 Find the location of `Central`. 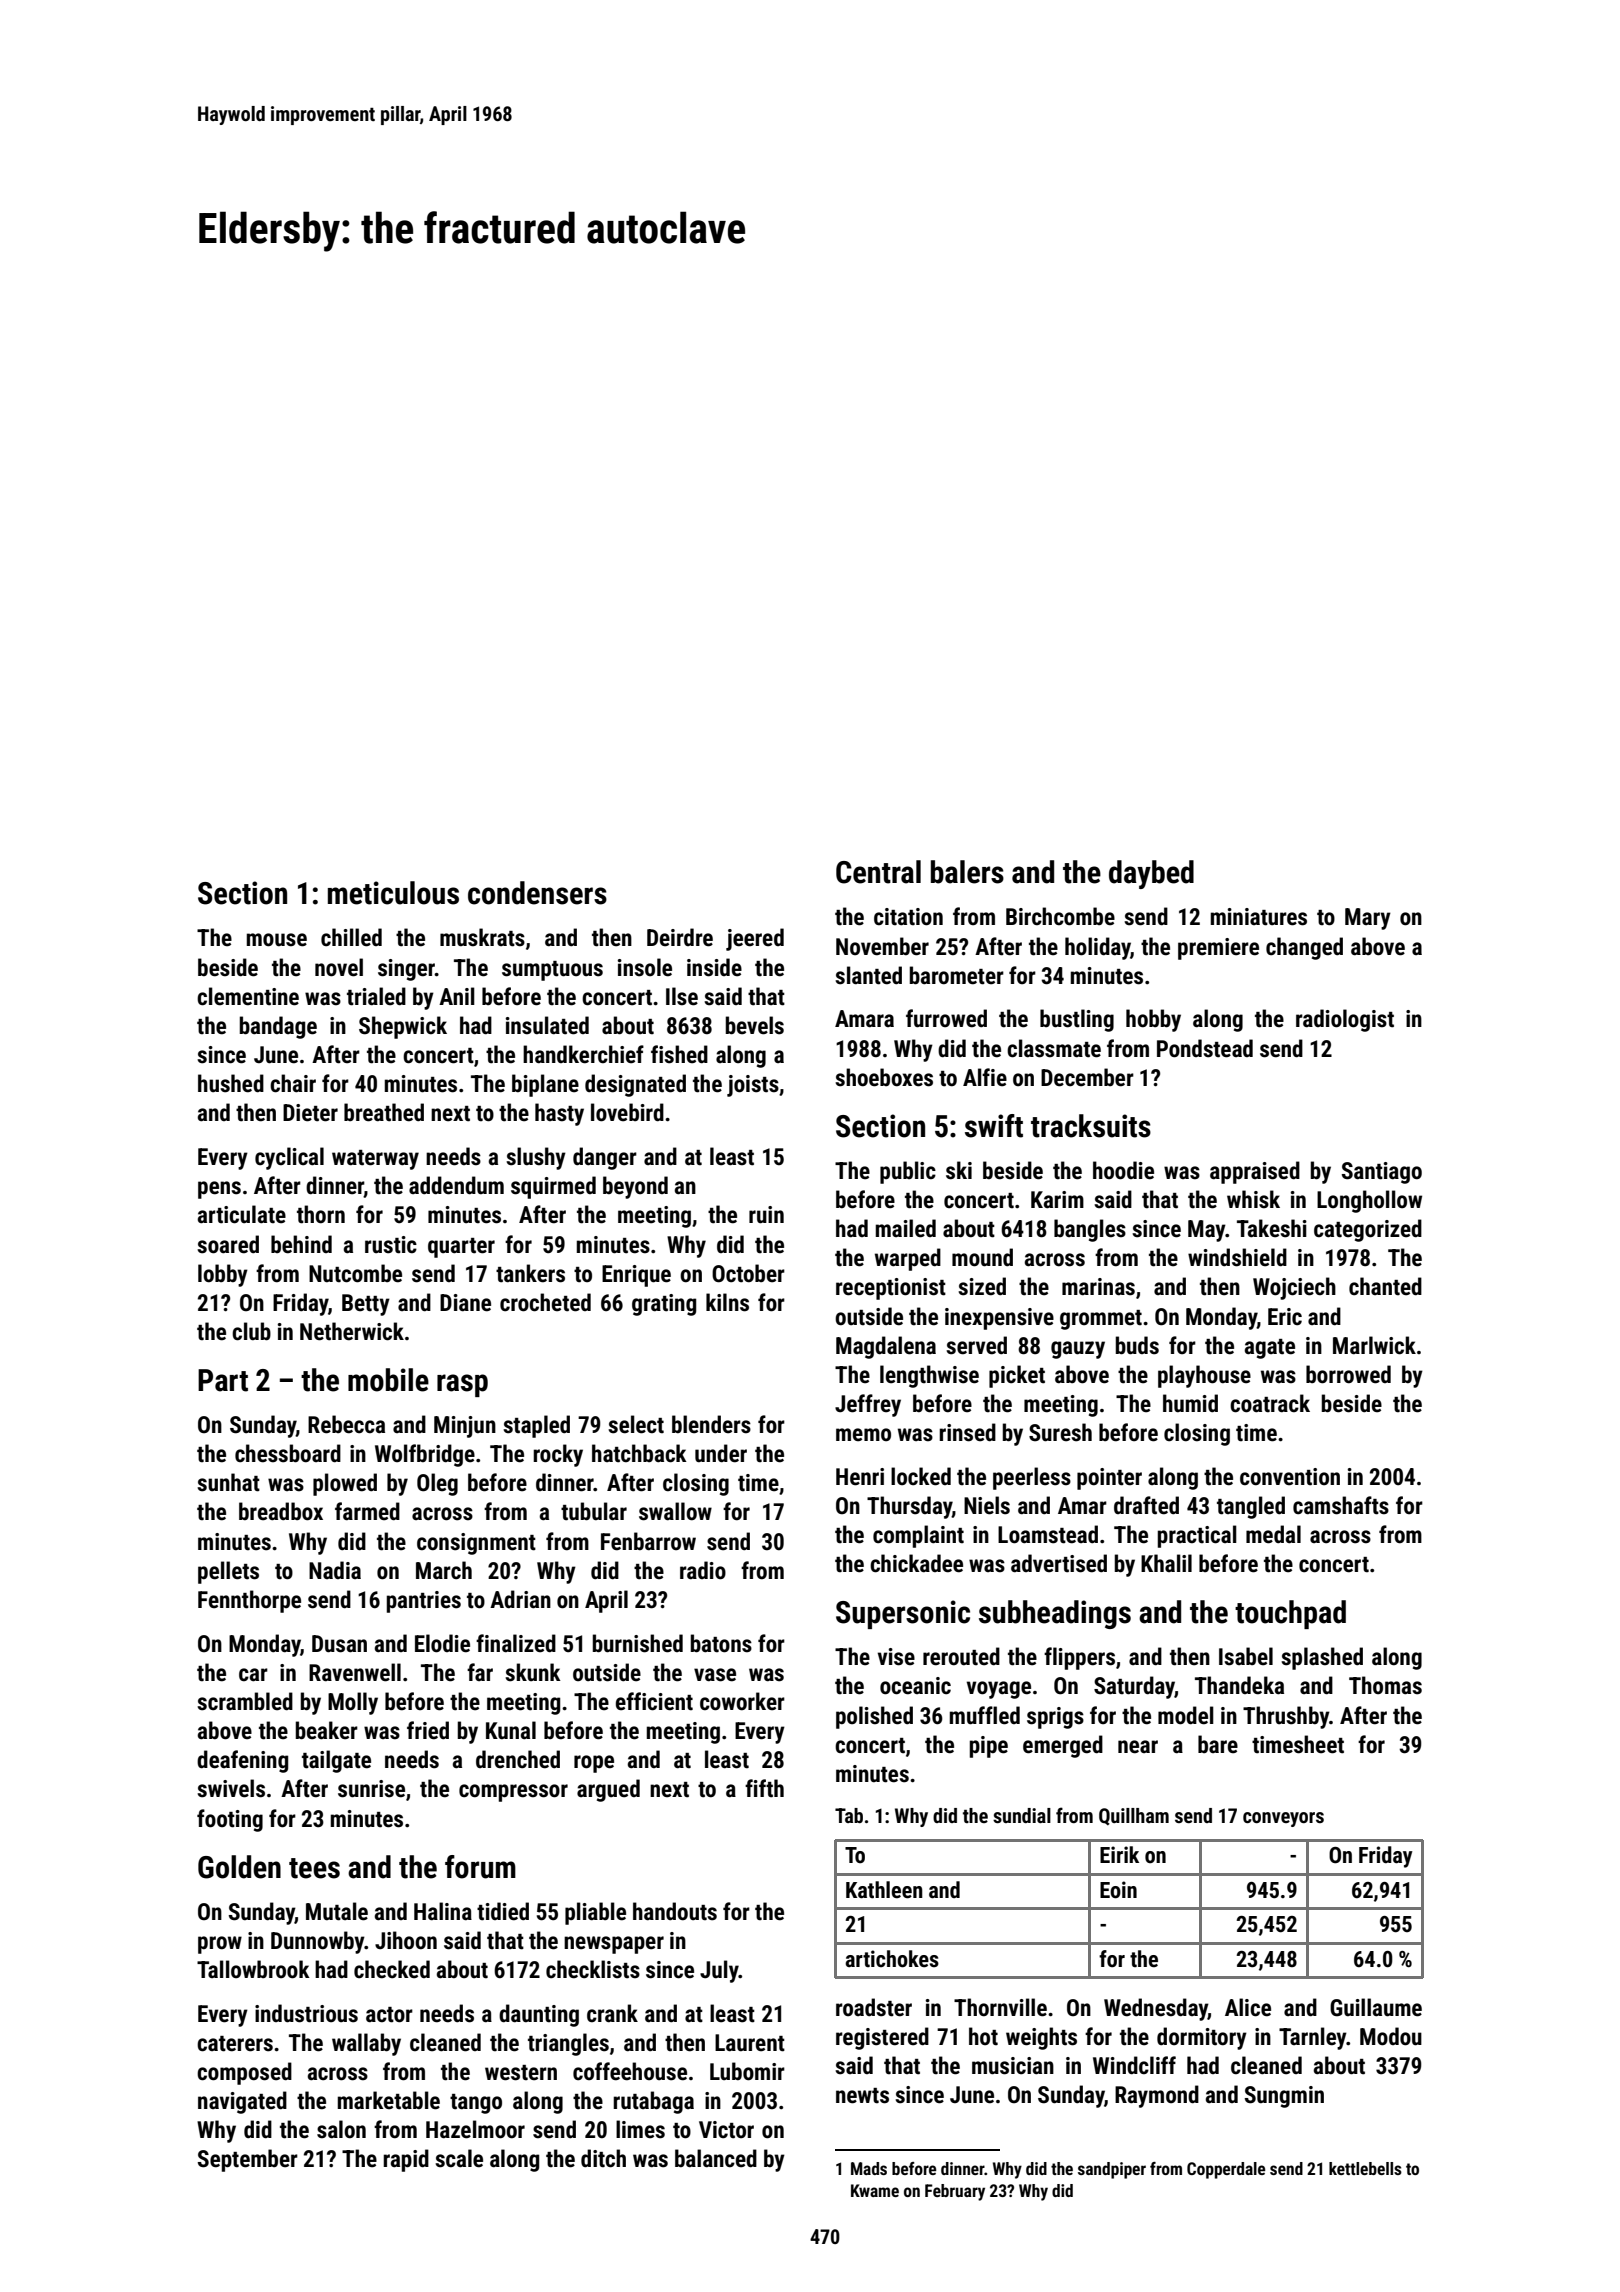

Central is located at coordinates (878, 872).
